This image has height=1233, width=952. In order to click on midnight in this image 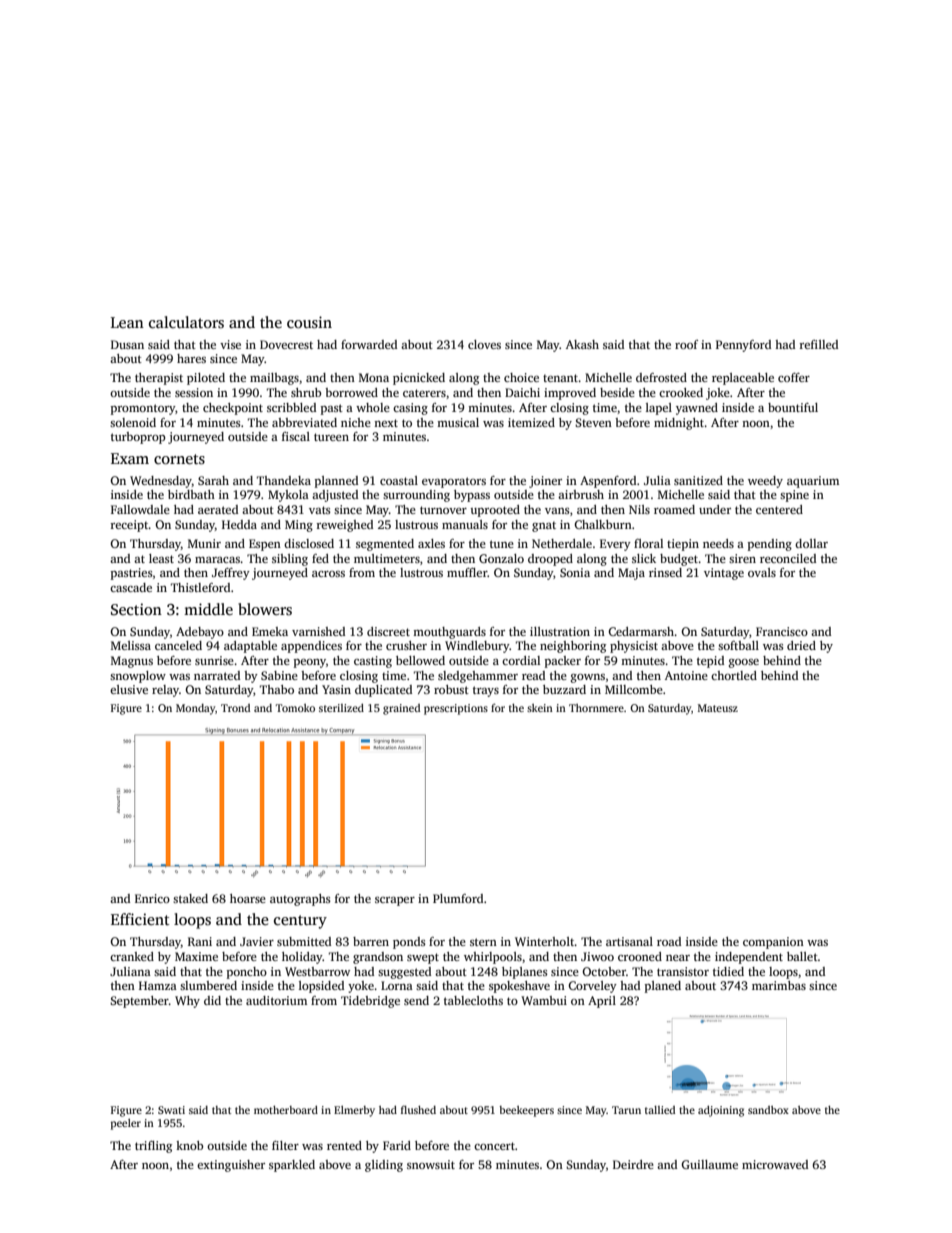, I will do `click(679, 424)`.
